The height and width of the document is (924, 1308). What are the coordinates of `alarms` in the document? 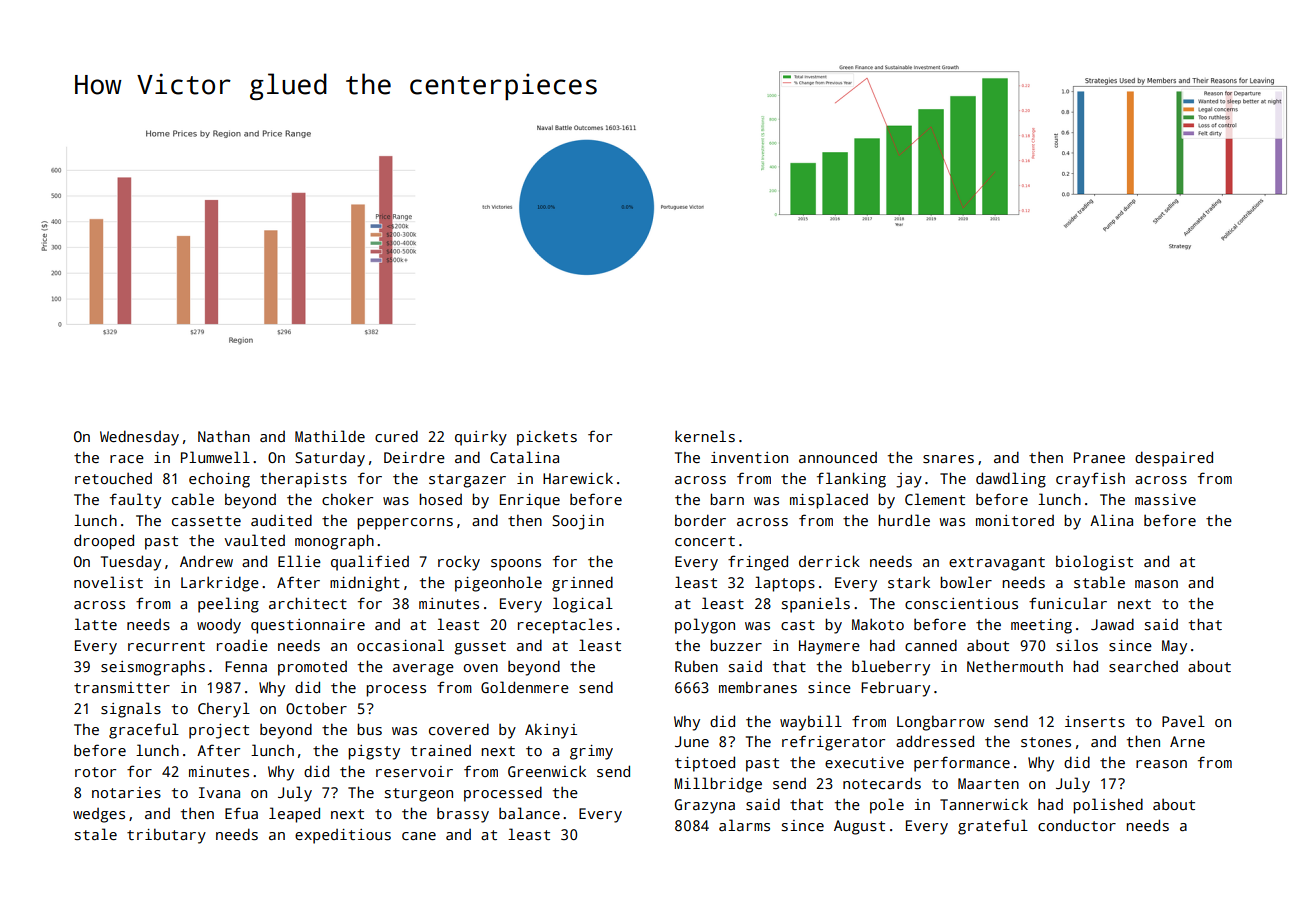 It's located at (744, 825).
